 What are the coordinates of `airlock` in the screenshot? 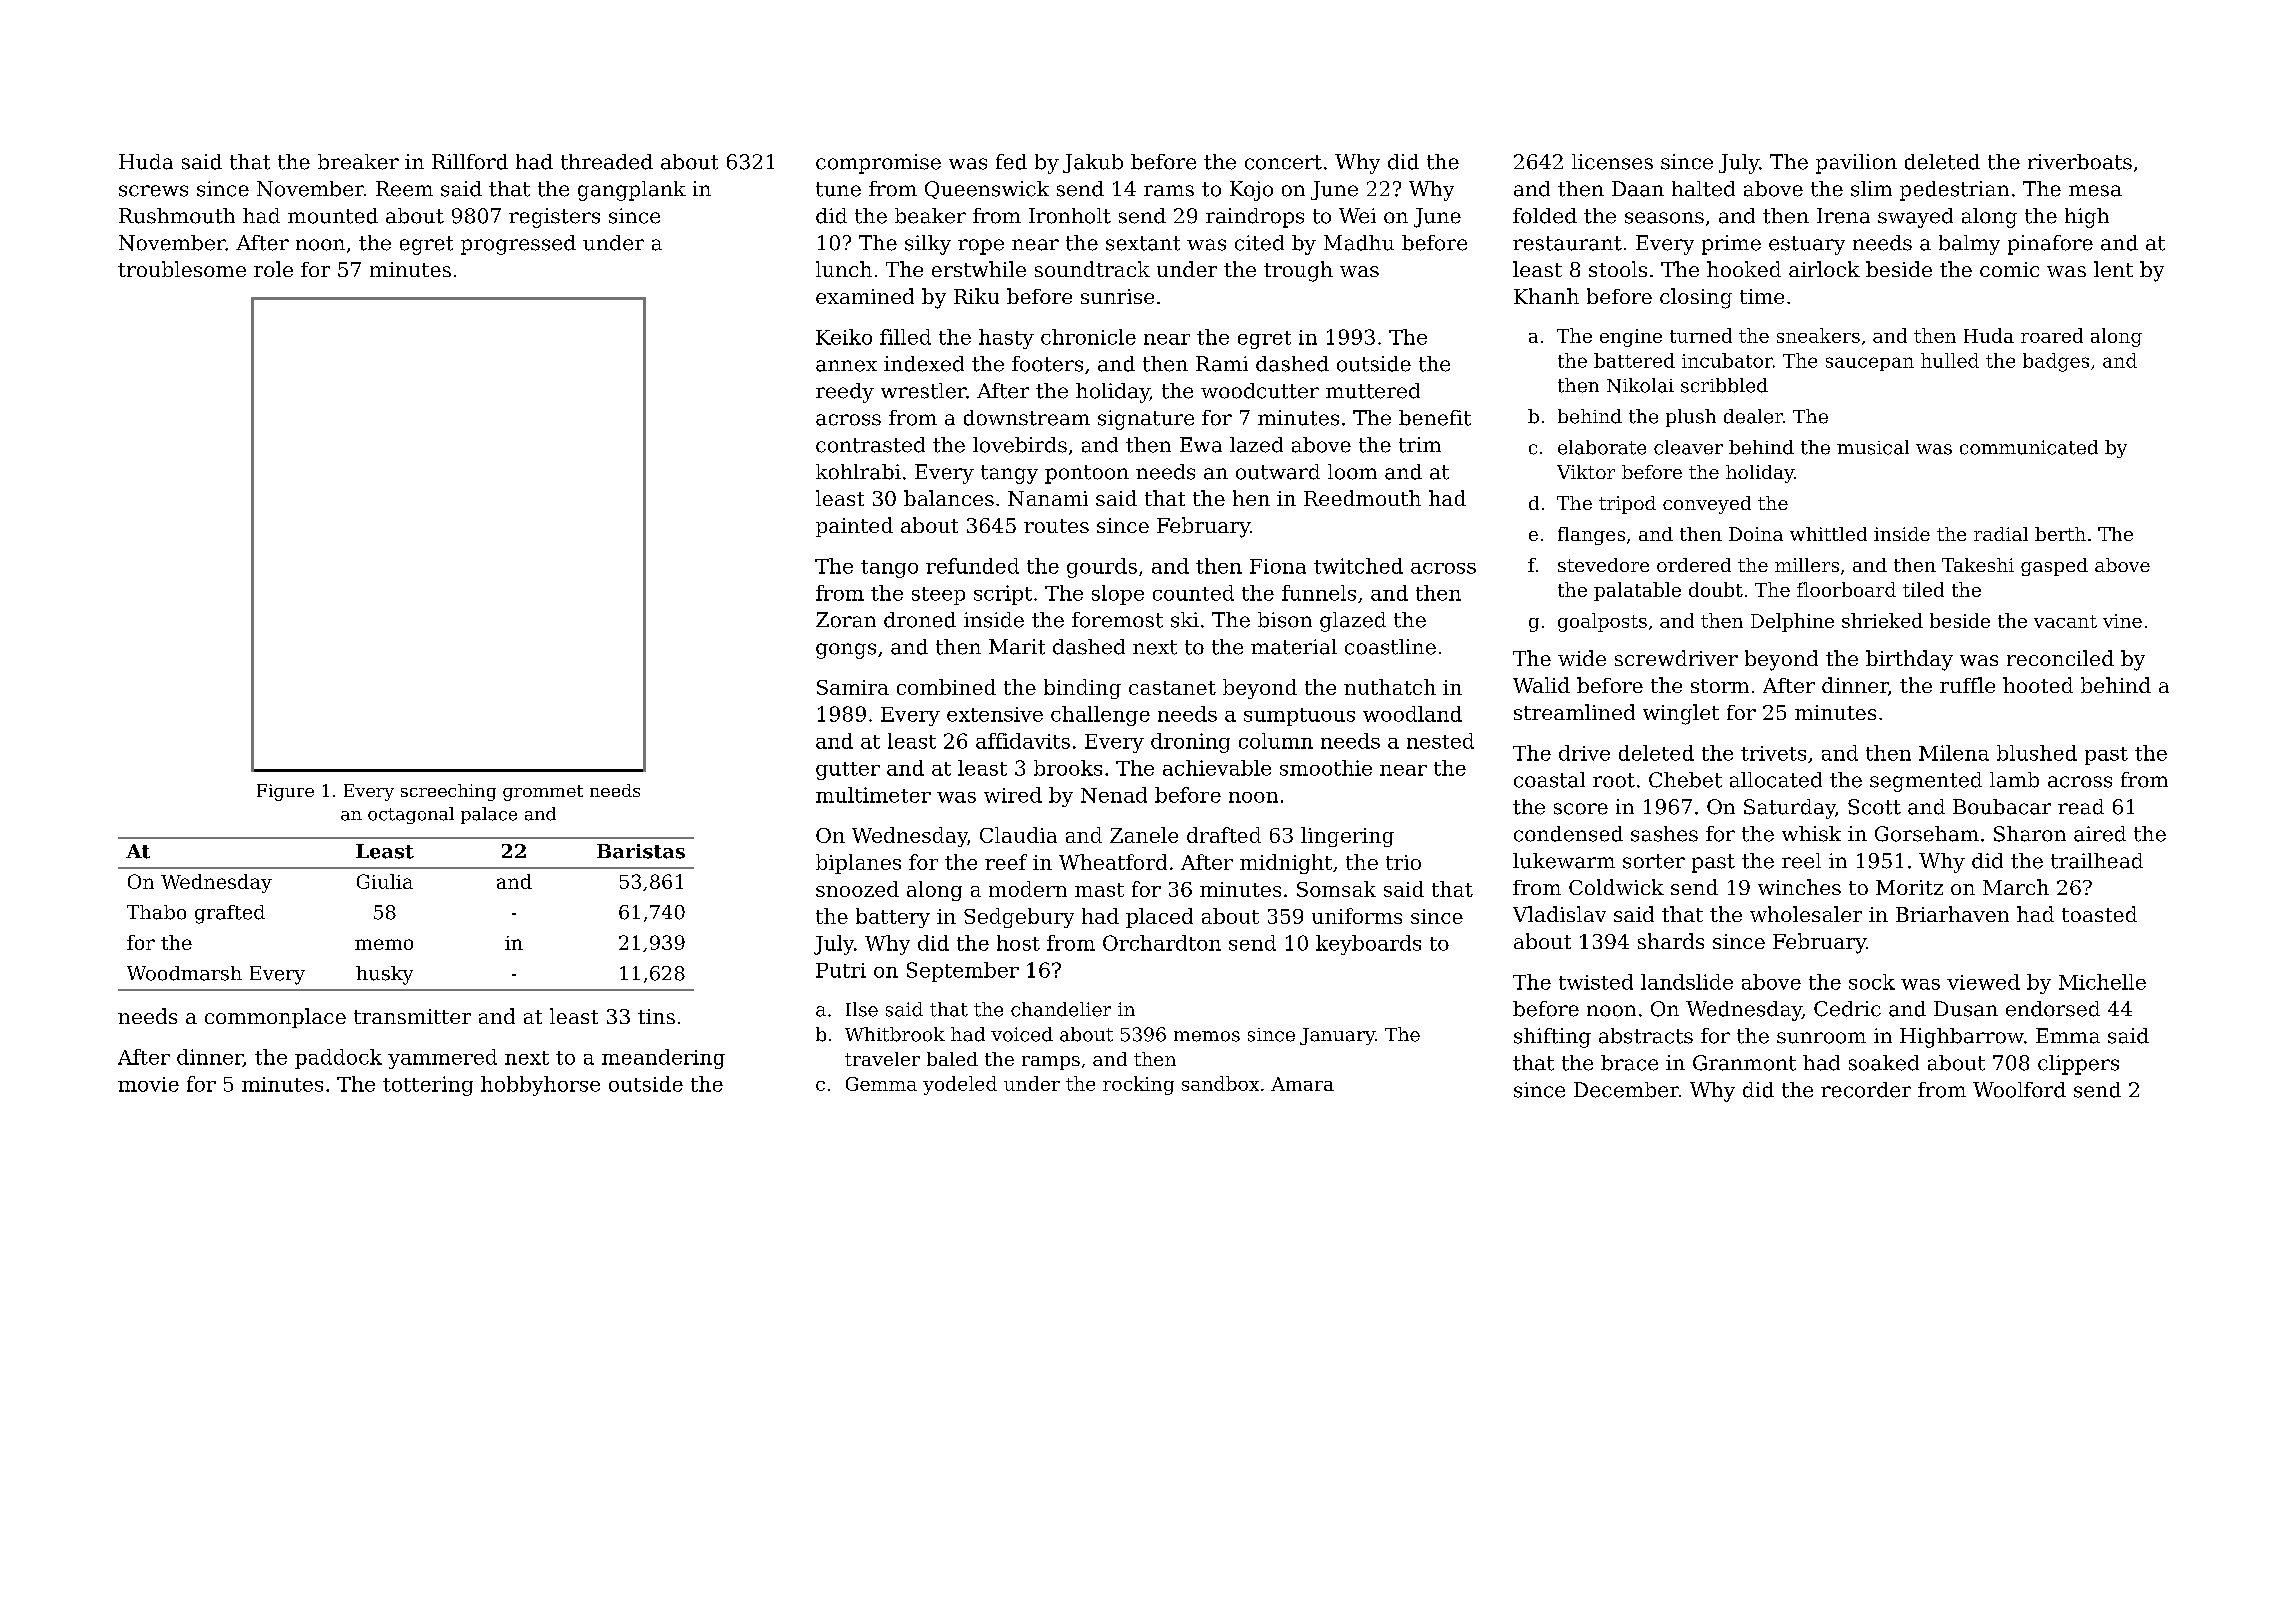 It's located at (1824, 269).
